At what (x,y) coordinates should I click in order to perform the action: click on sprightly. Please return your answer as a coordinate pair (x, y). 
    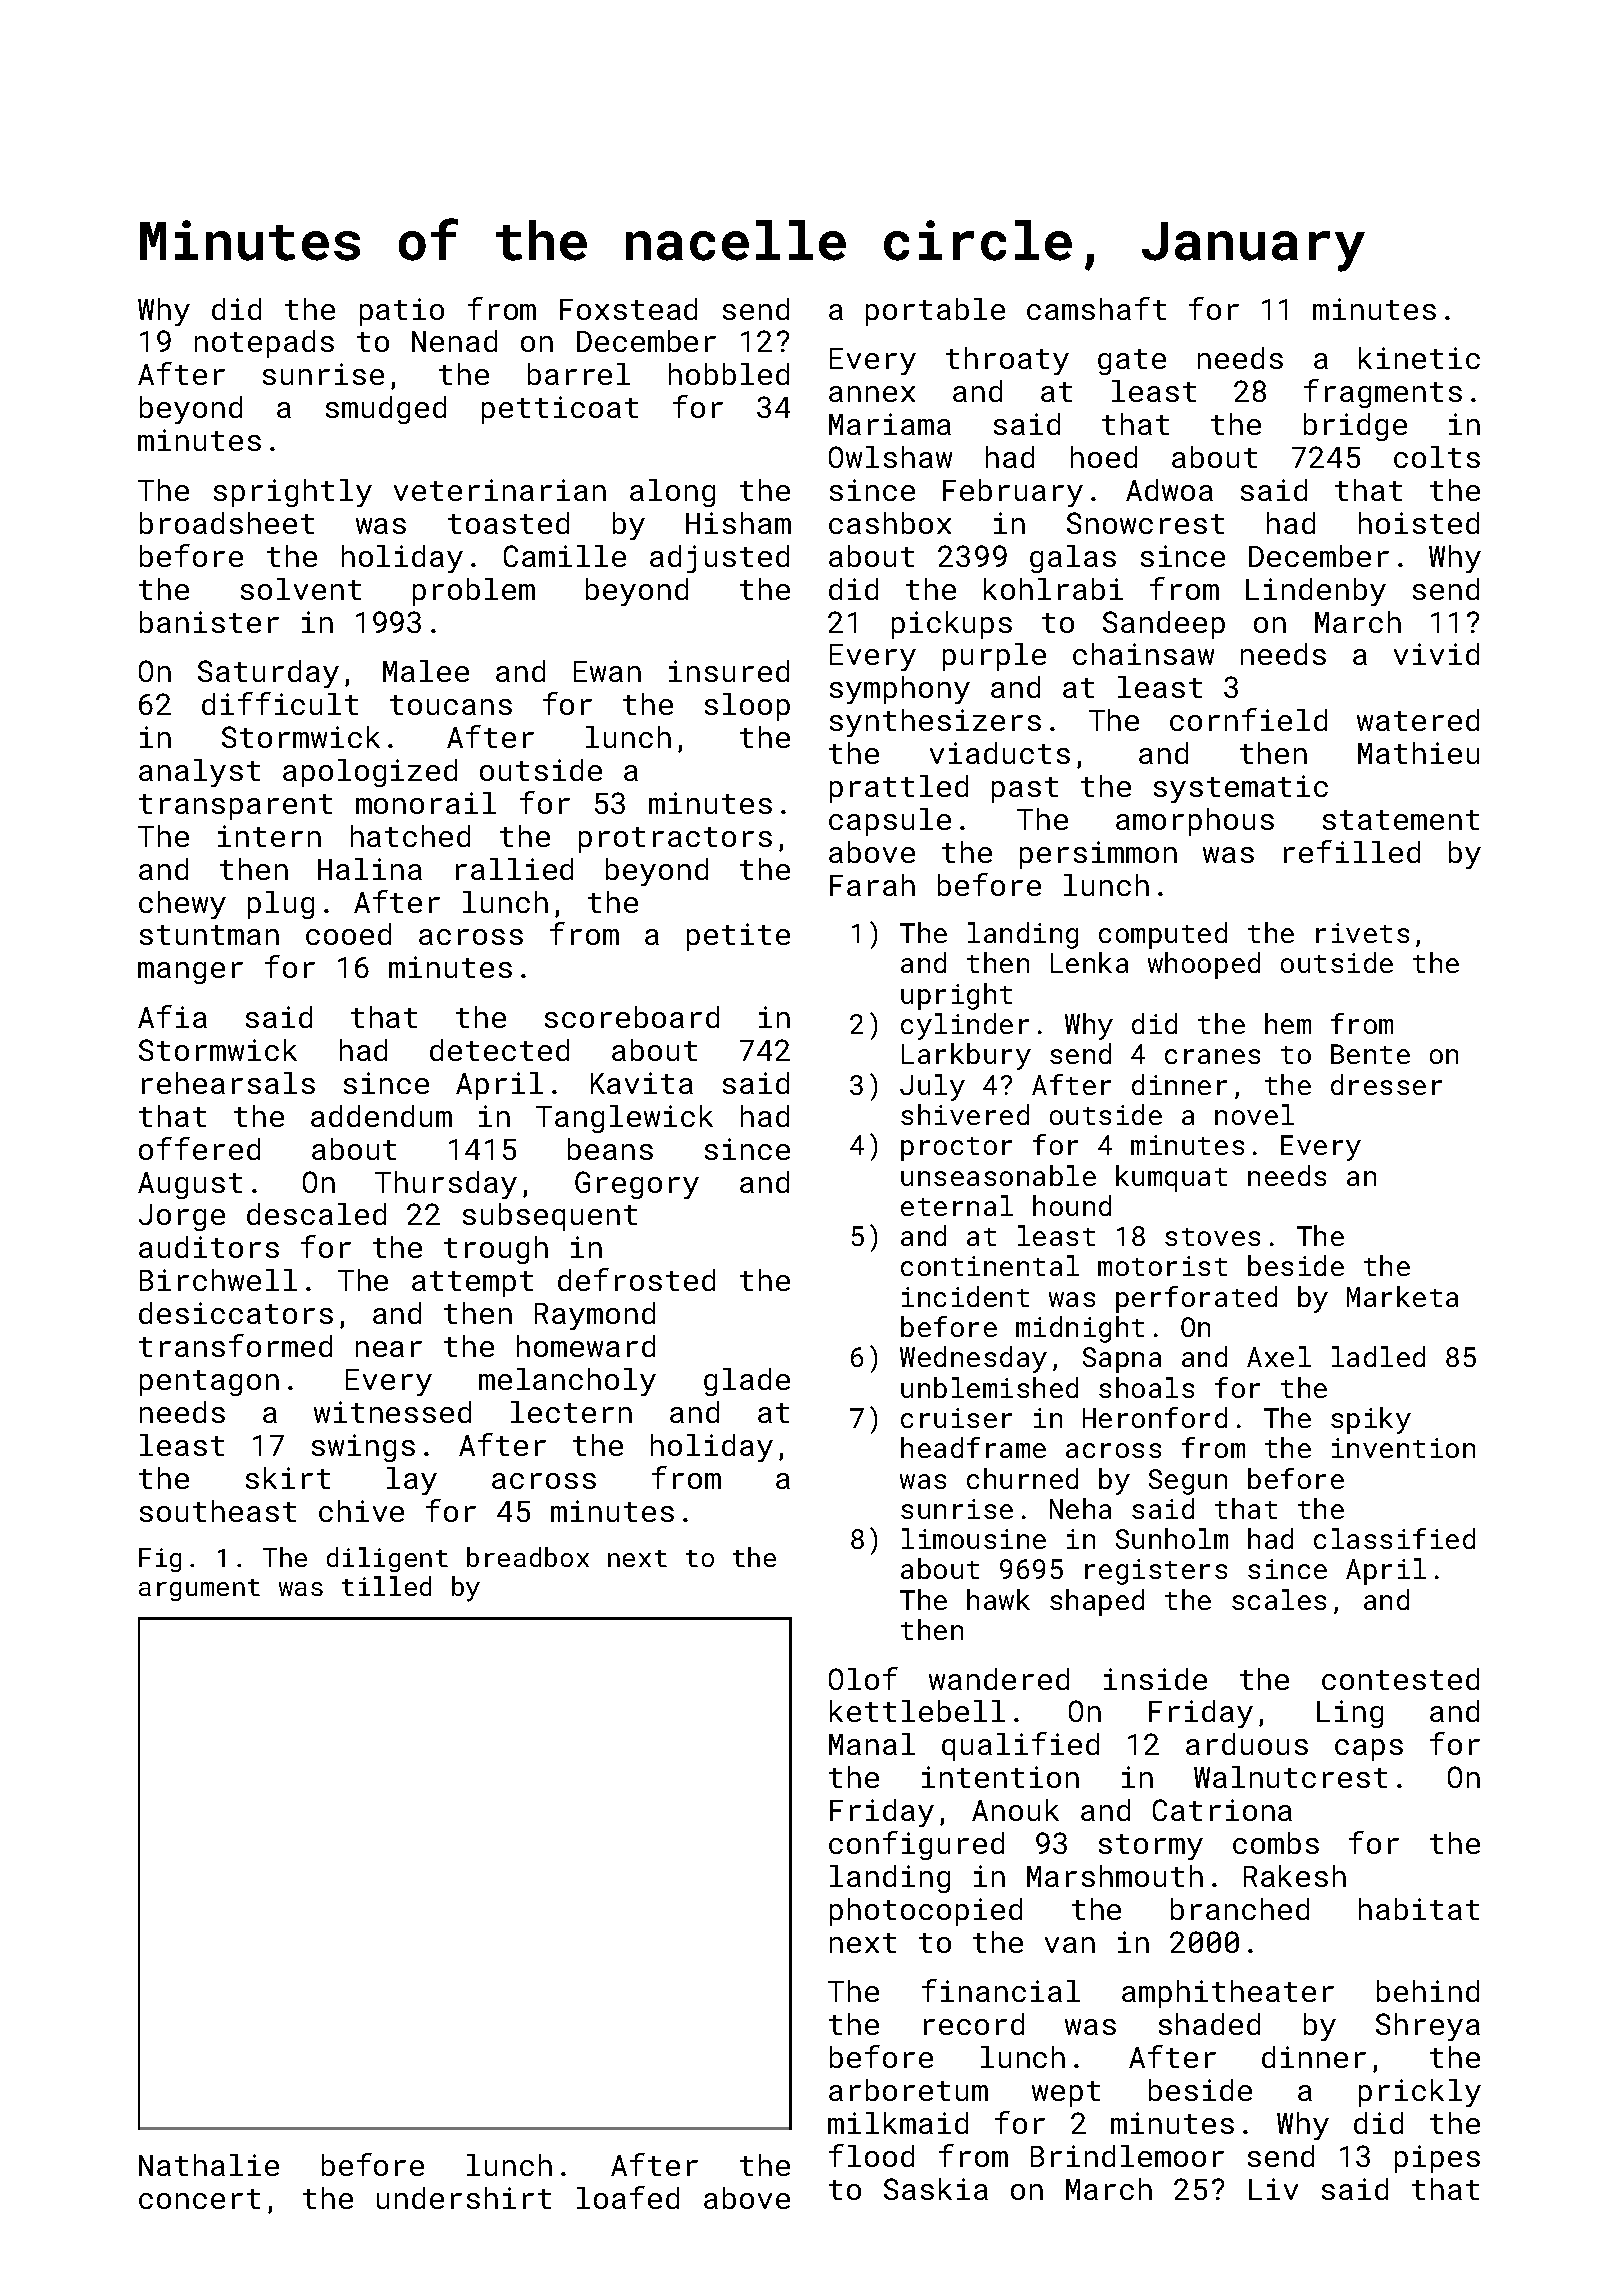
    Looking at the image, I should click on (293, 493).
